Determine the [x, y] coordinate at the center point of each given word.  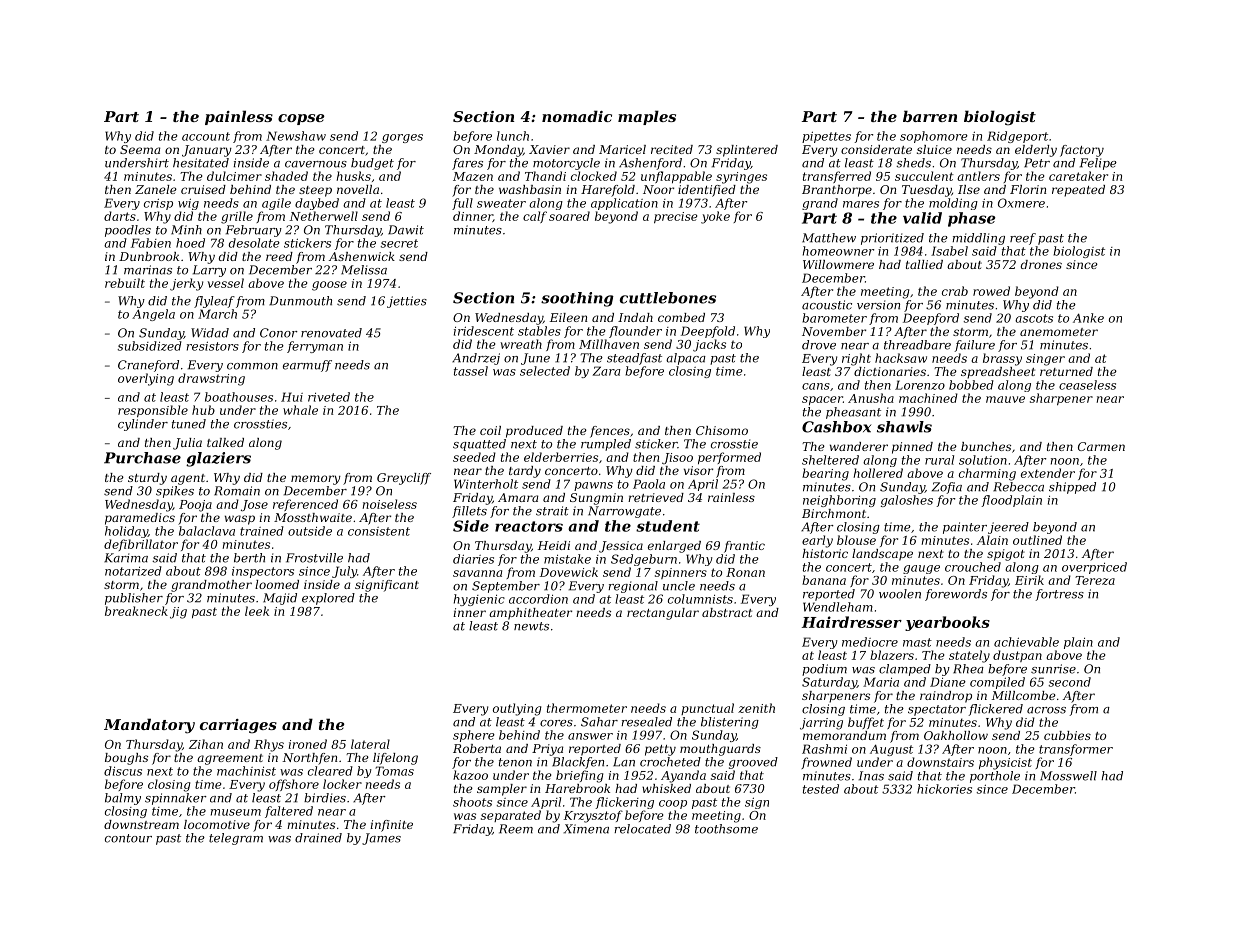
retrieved [656, 497]
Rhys [269, 745]
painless [239, 117]
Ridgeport [1017, 137]
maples [647, 117]
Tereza [1095, 580]
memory [316, 480]
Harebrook [577, 788]
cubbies [1067, 735]
